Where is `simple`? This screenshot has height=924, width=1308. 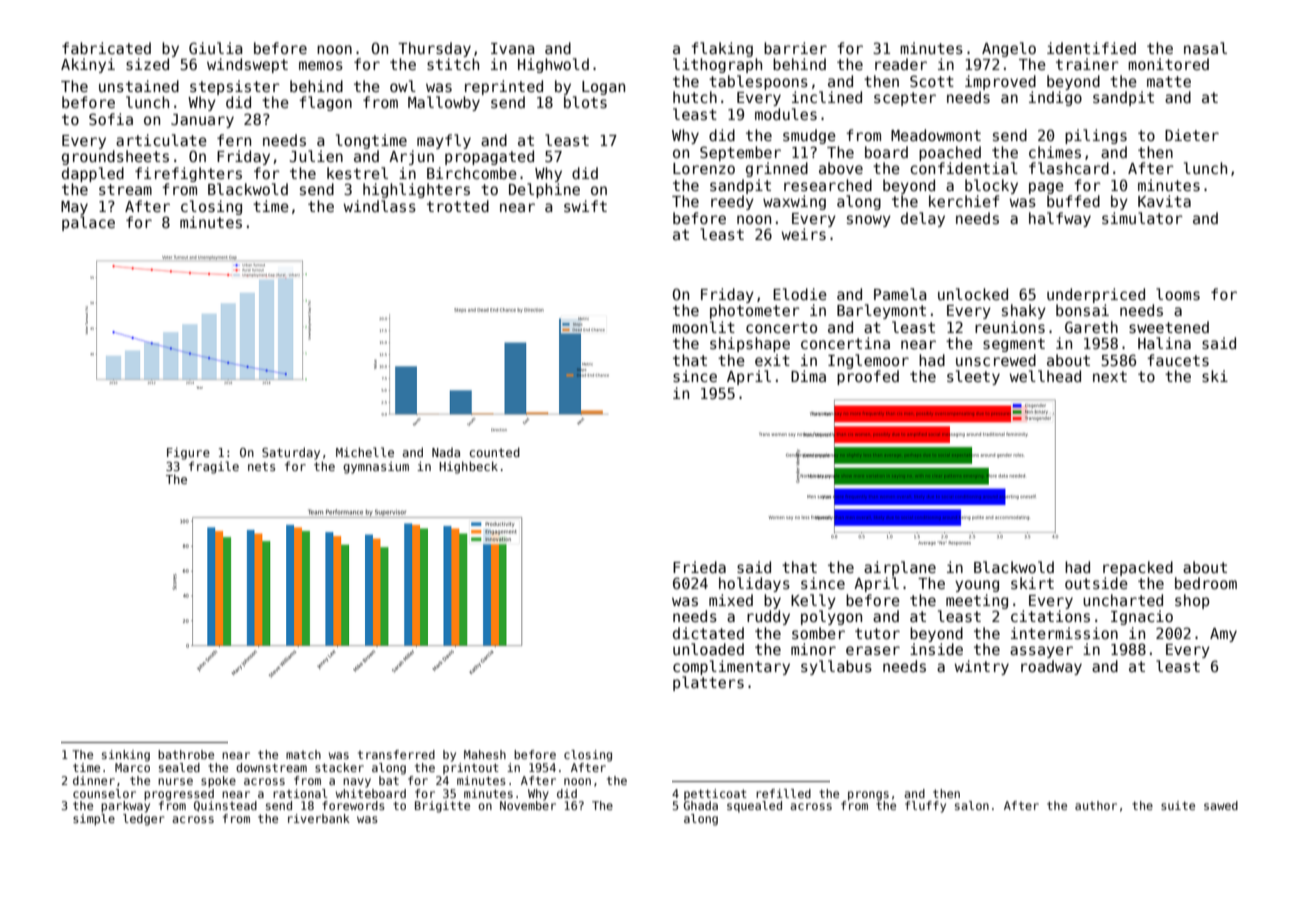
simple is located at coordinates (94, 820).
